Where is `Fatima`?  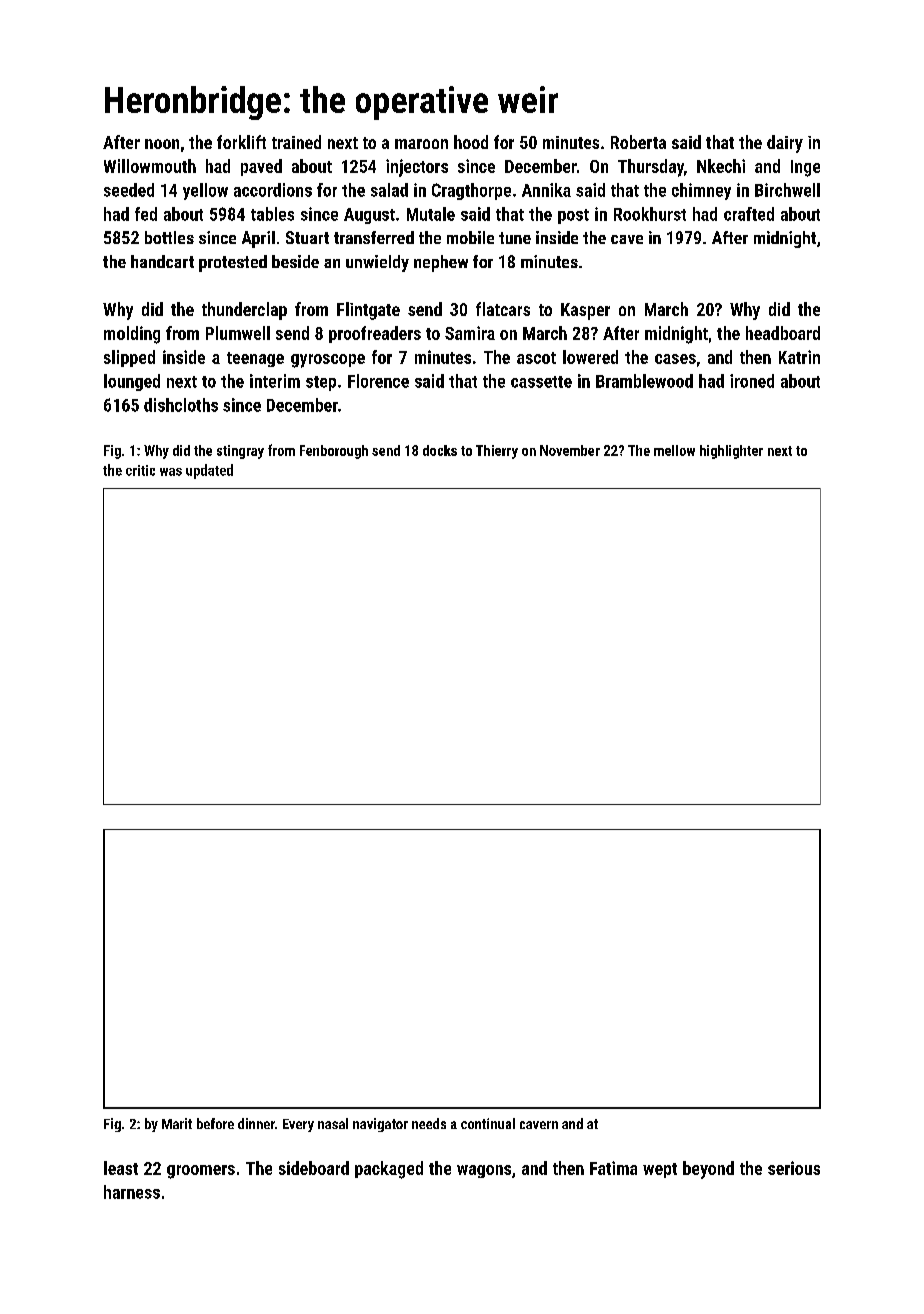 Fatima is located at coordinates (613, 1168).
